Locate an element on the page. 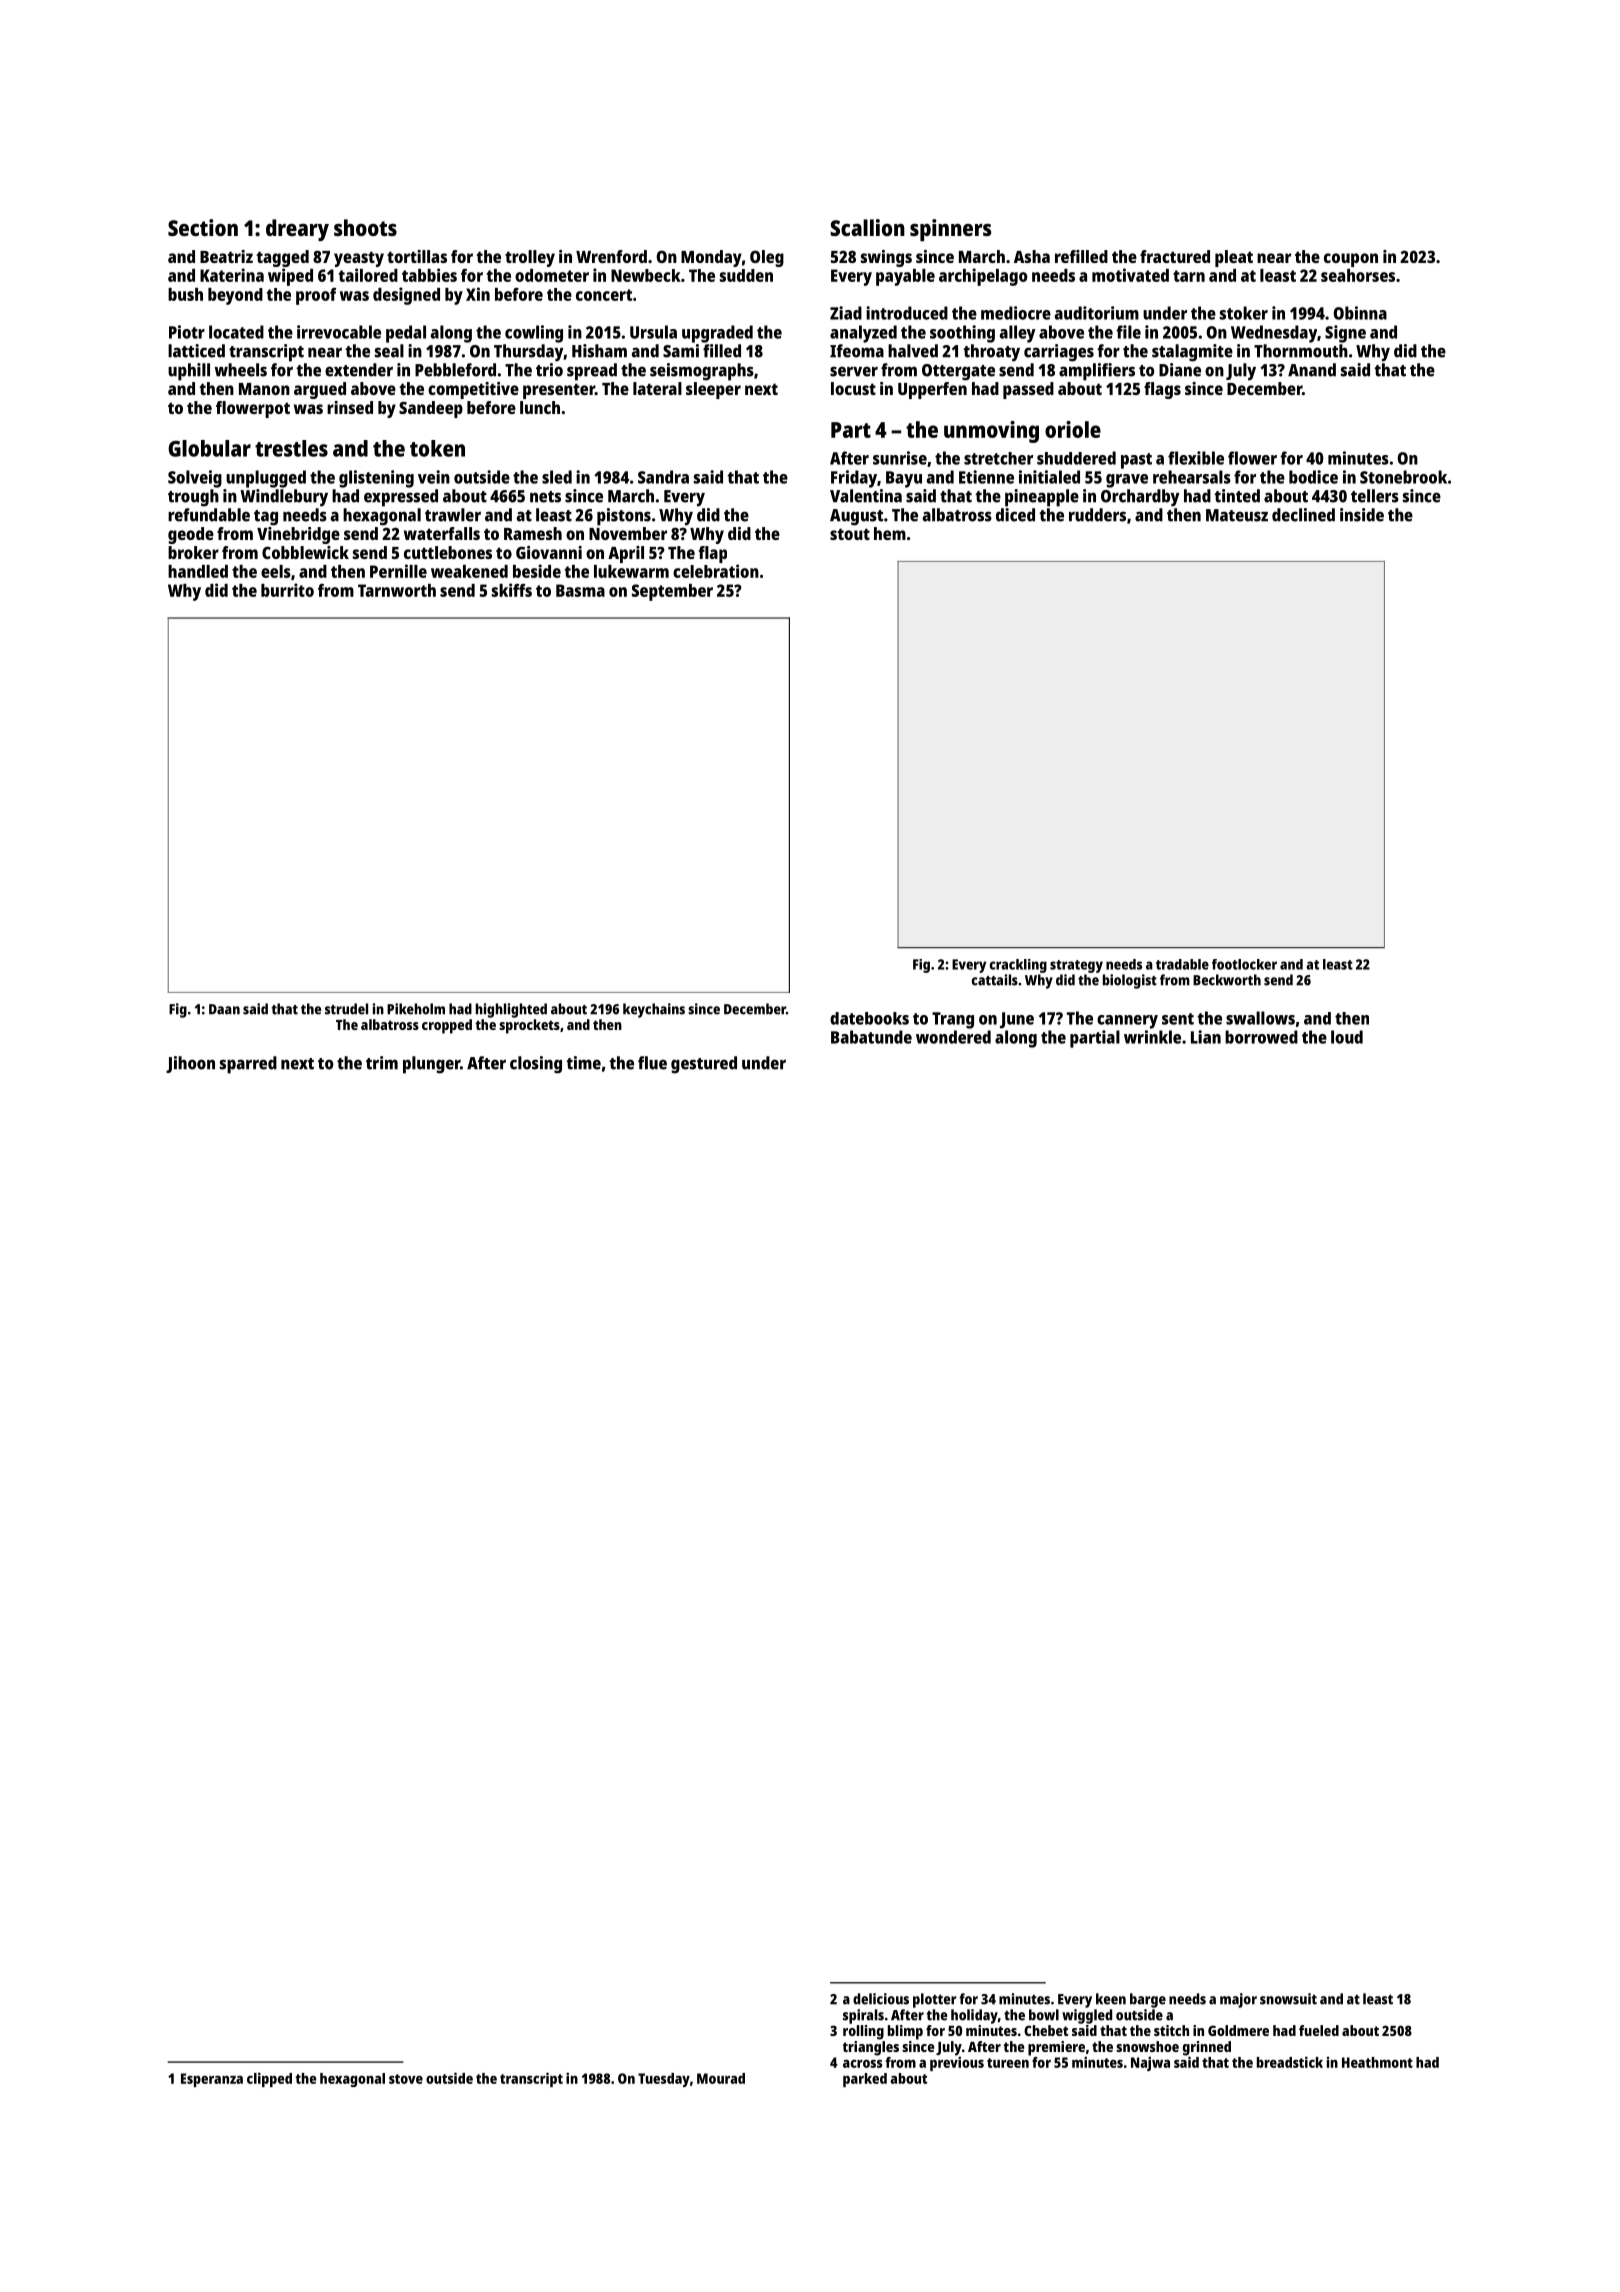  pleat is located at coordinates (1234, 258).
